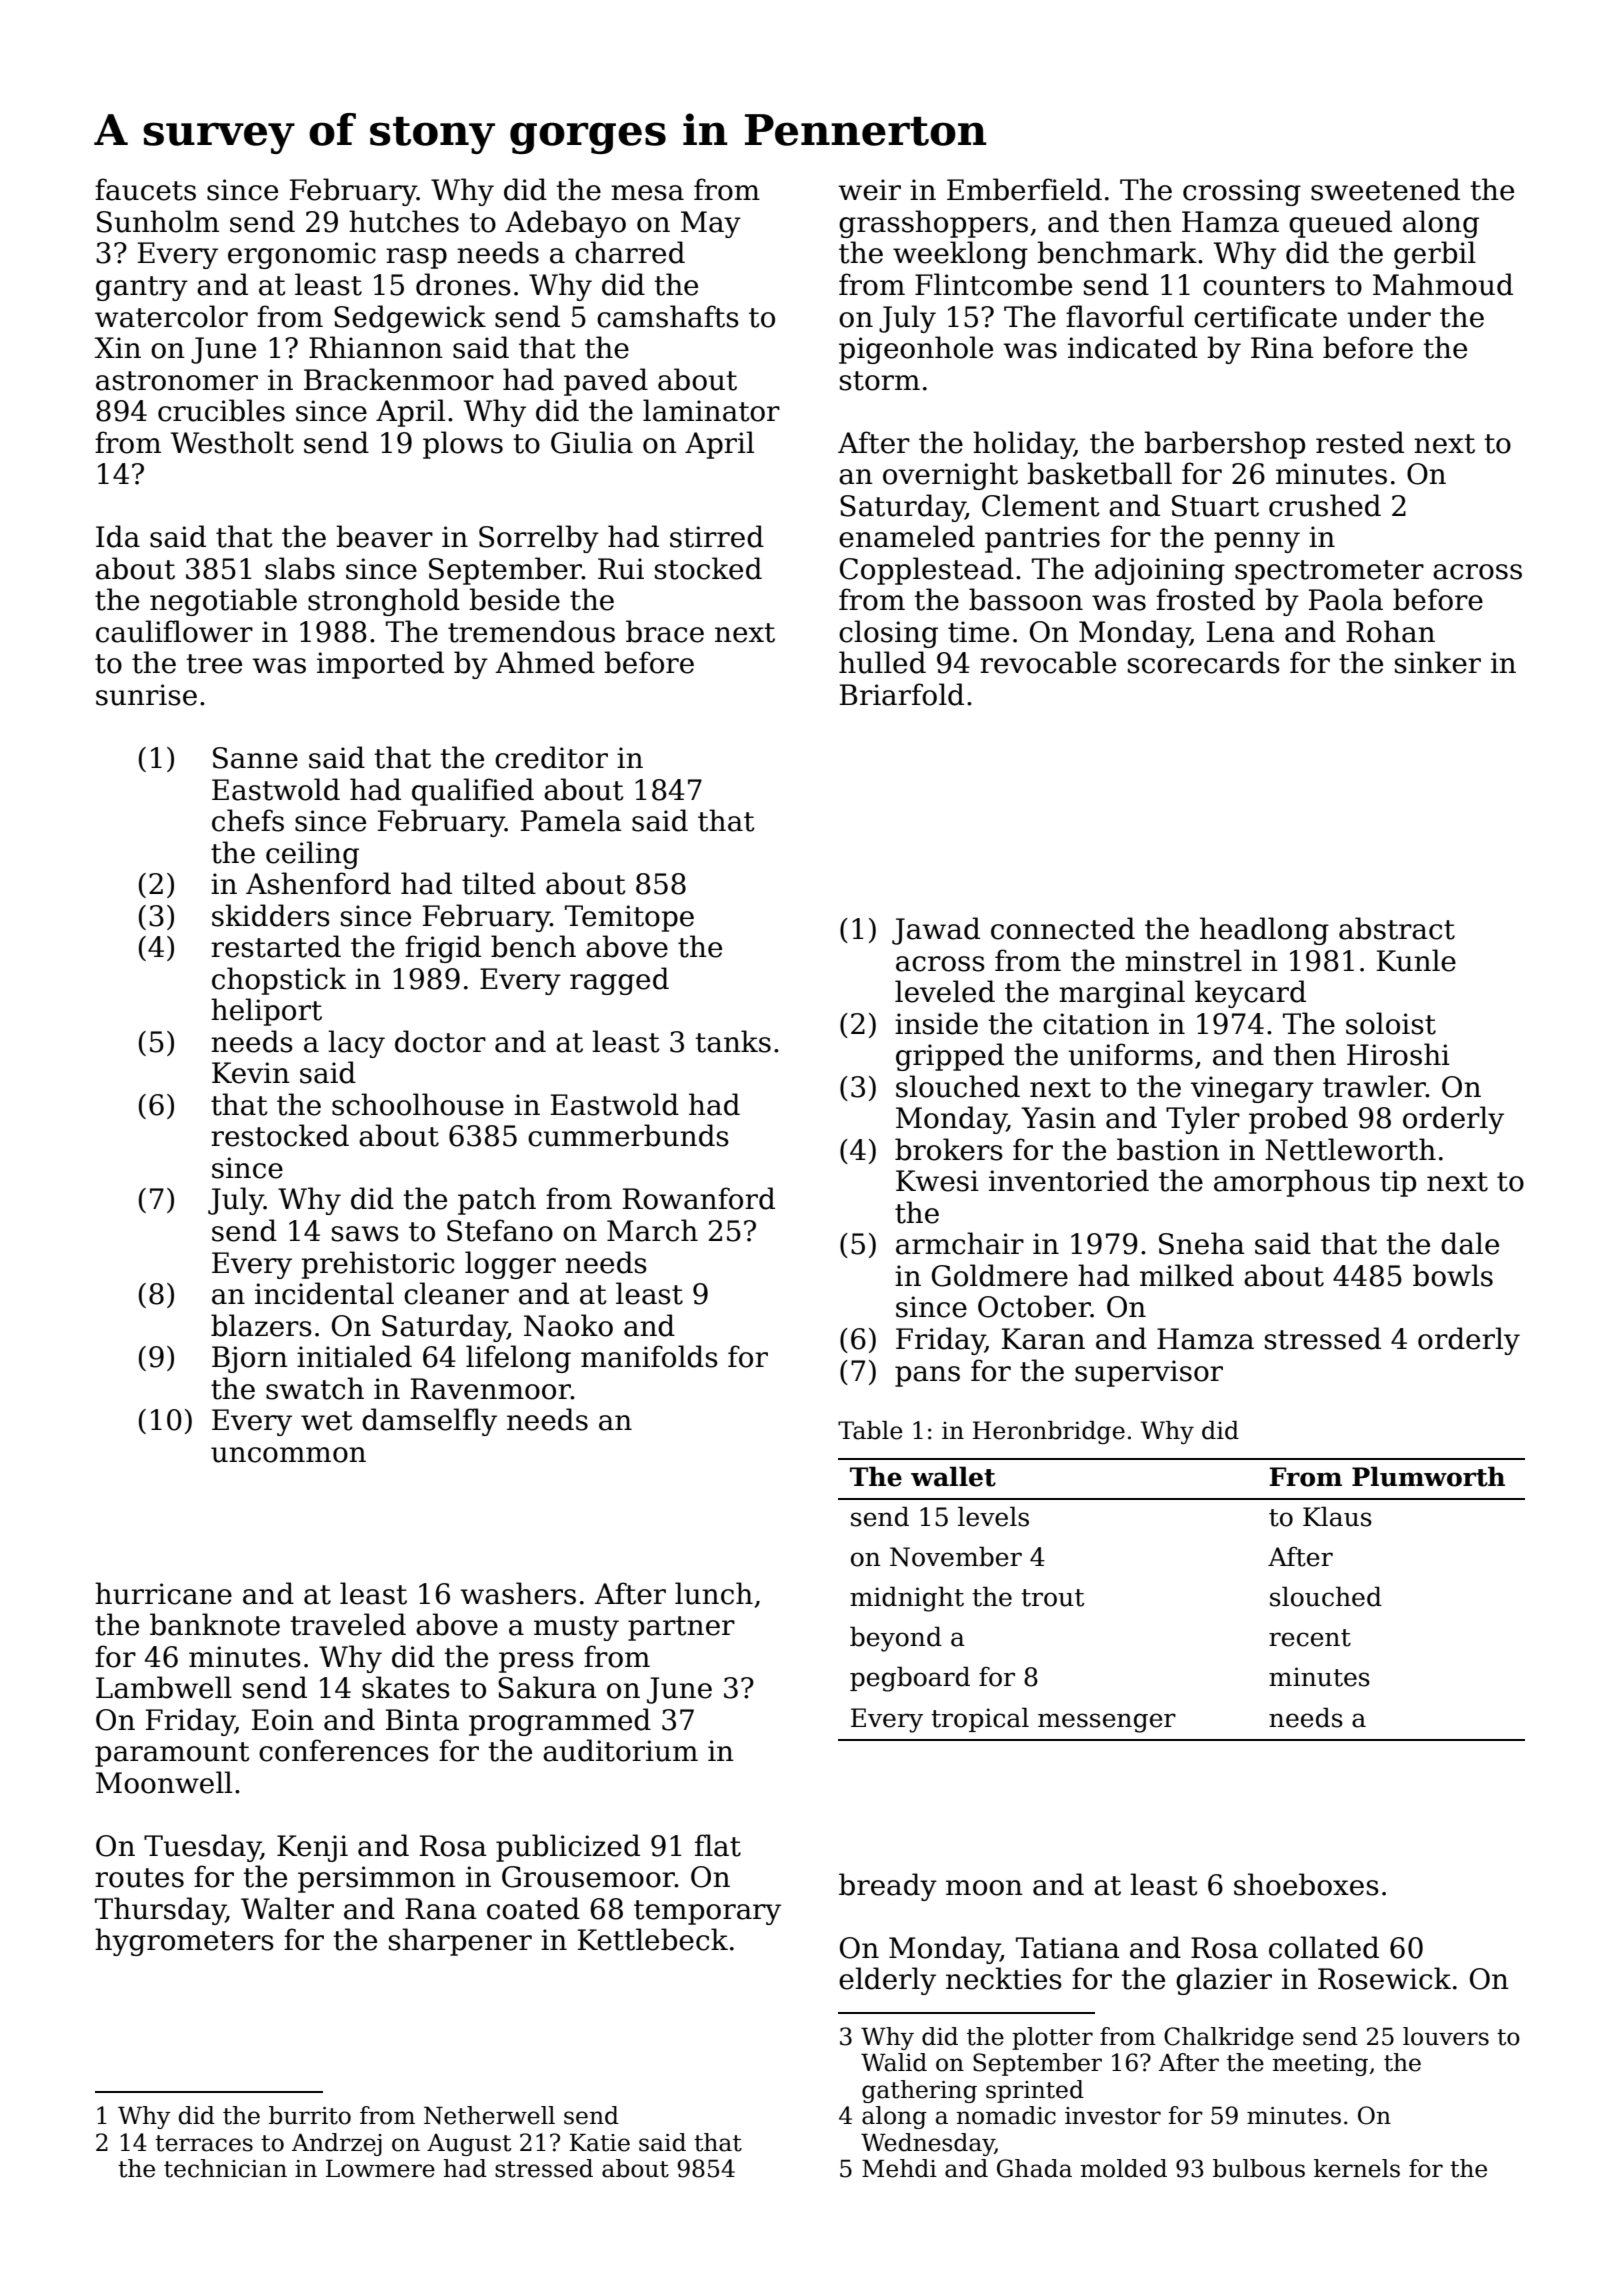 The height and width of the screenshot is (2292, 1620). I want to click on Paola, so click(1346, 599).
